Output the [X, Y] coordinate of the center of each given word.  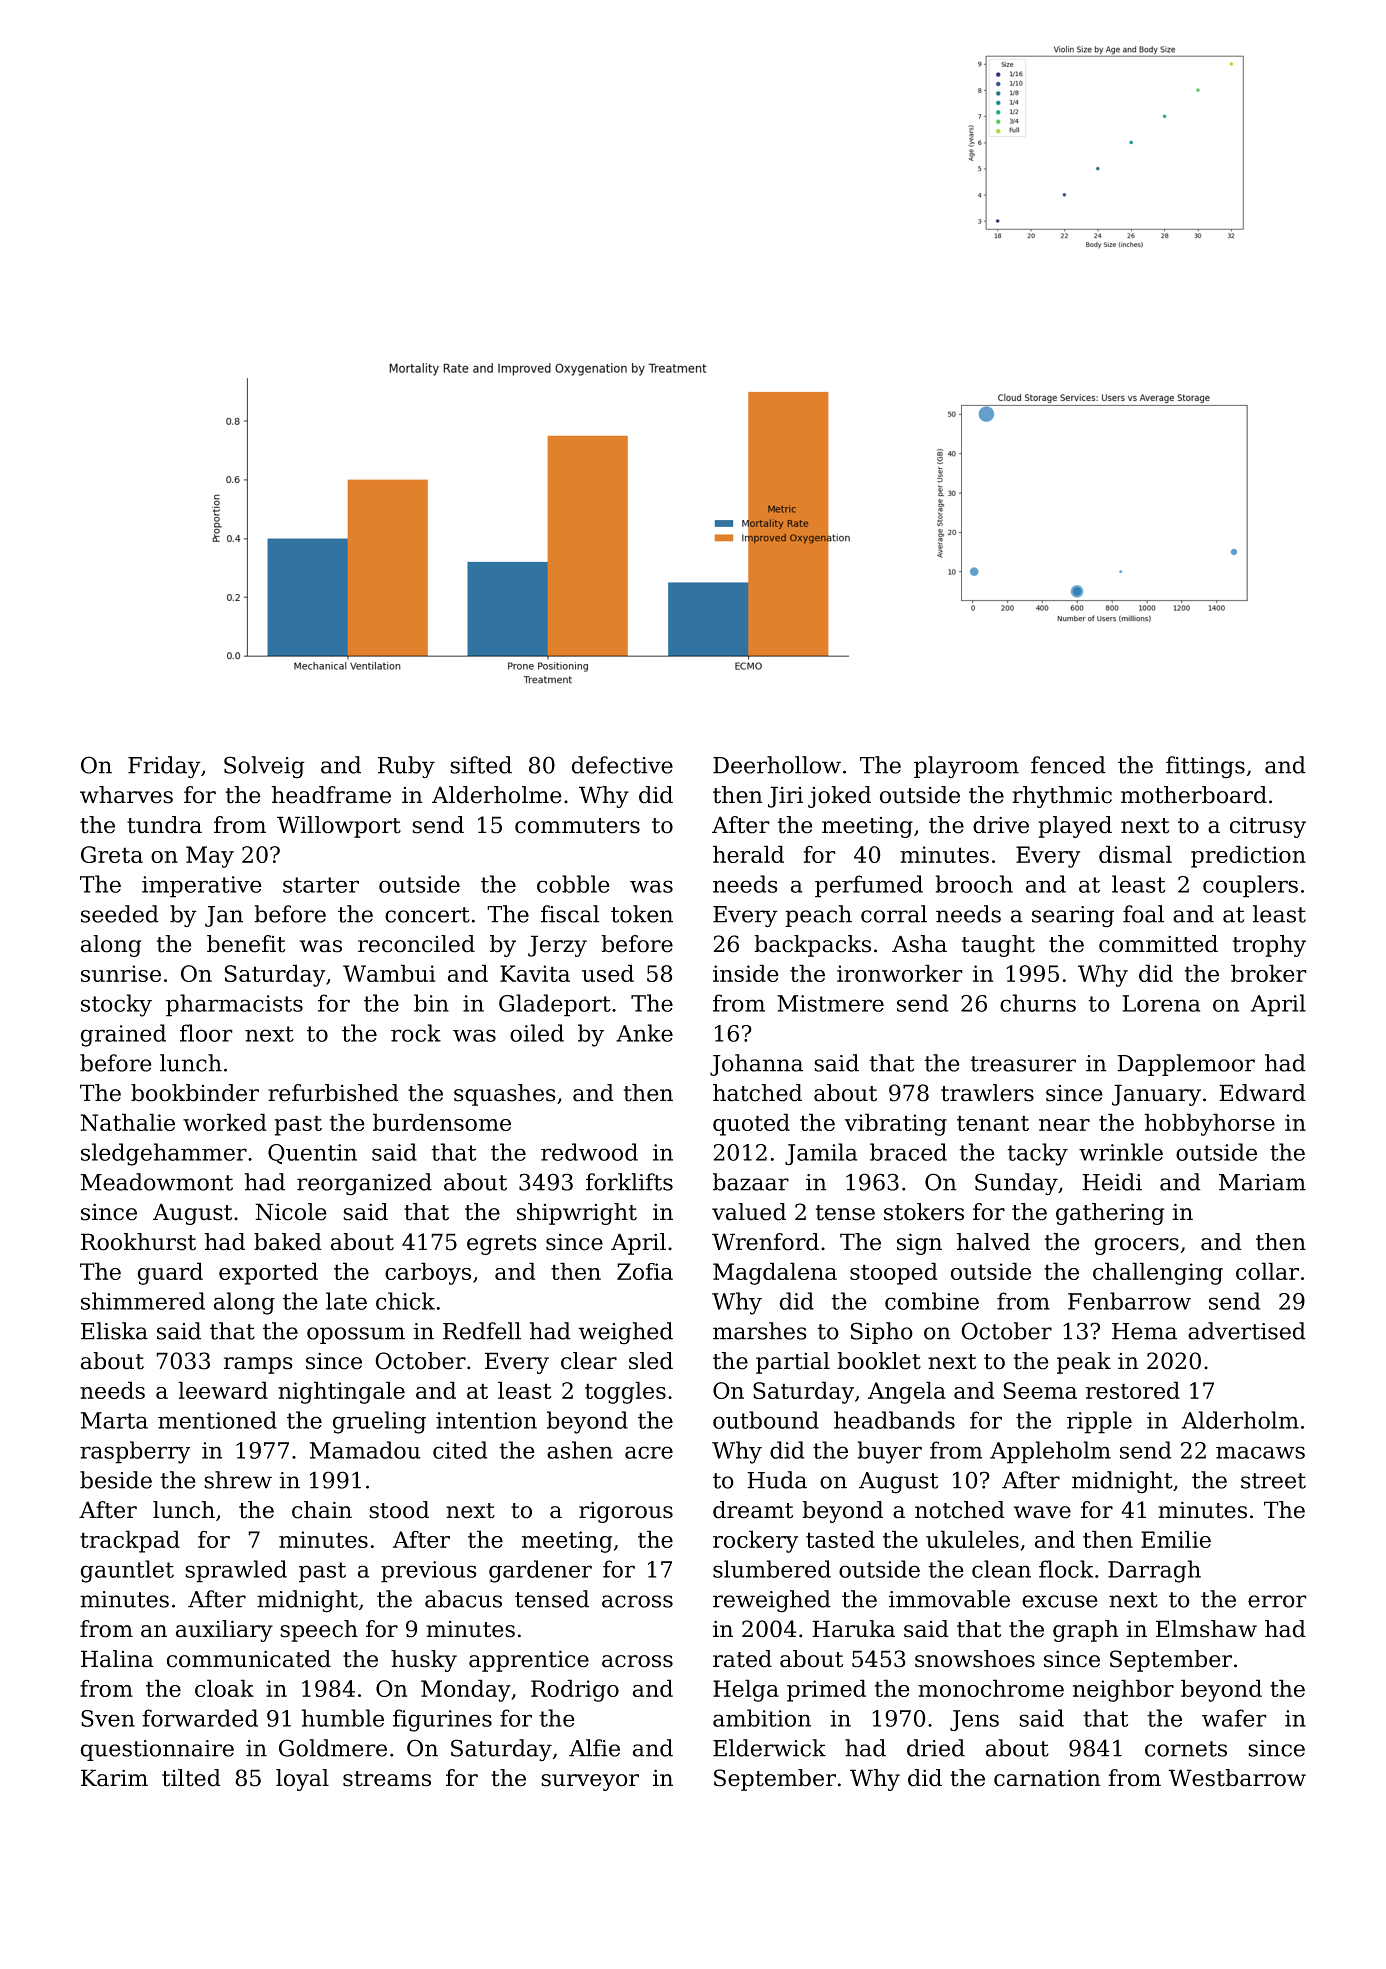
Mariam [1262, 1182]
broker [1269, 973]
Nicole [291, 1212]
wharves [126, 795]
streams [387, 1779]
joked [839, 797]
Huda [777, 1480]
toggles [625, 1392]
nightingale [341, 1392]
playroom [966, 767]
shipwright [577, 1214]
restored [1133, 1390]
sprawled [236, 1571]
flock [1066, 1569]
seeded [120, 914]
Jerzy [557, 946]
